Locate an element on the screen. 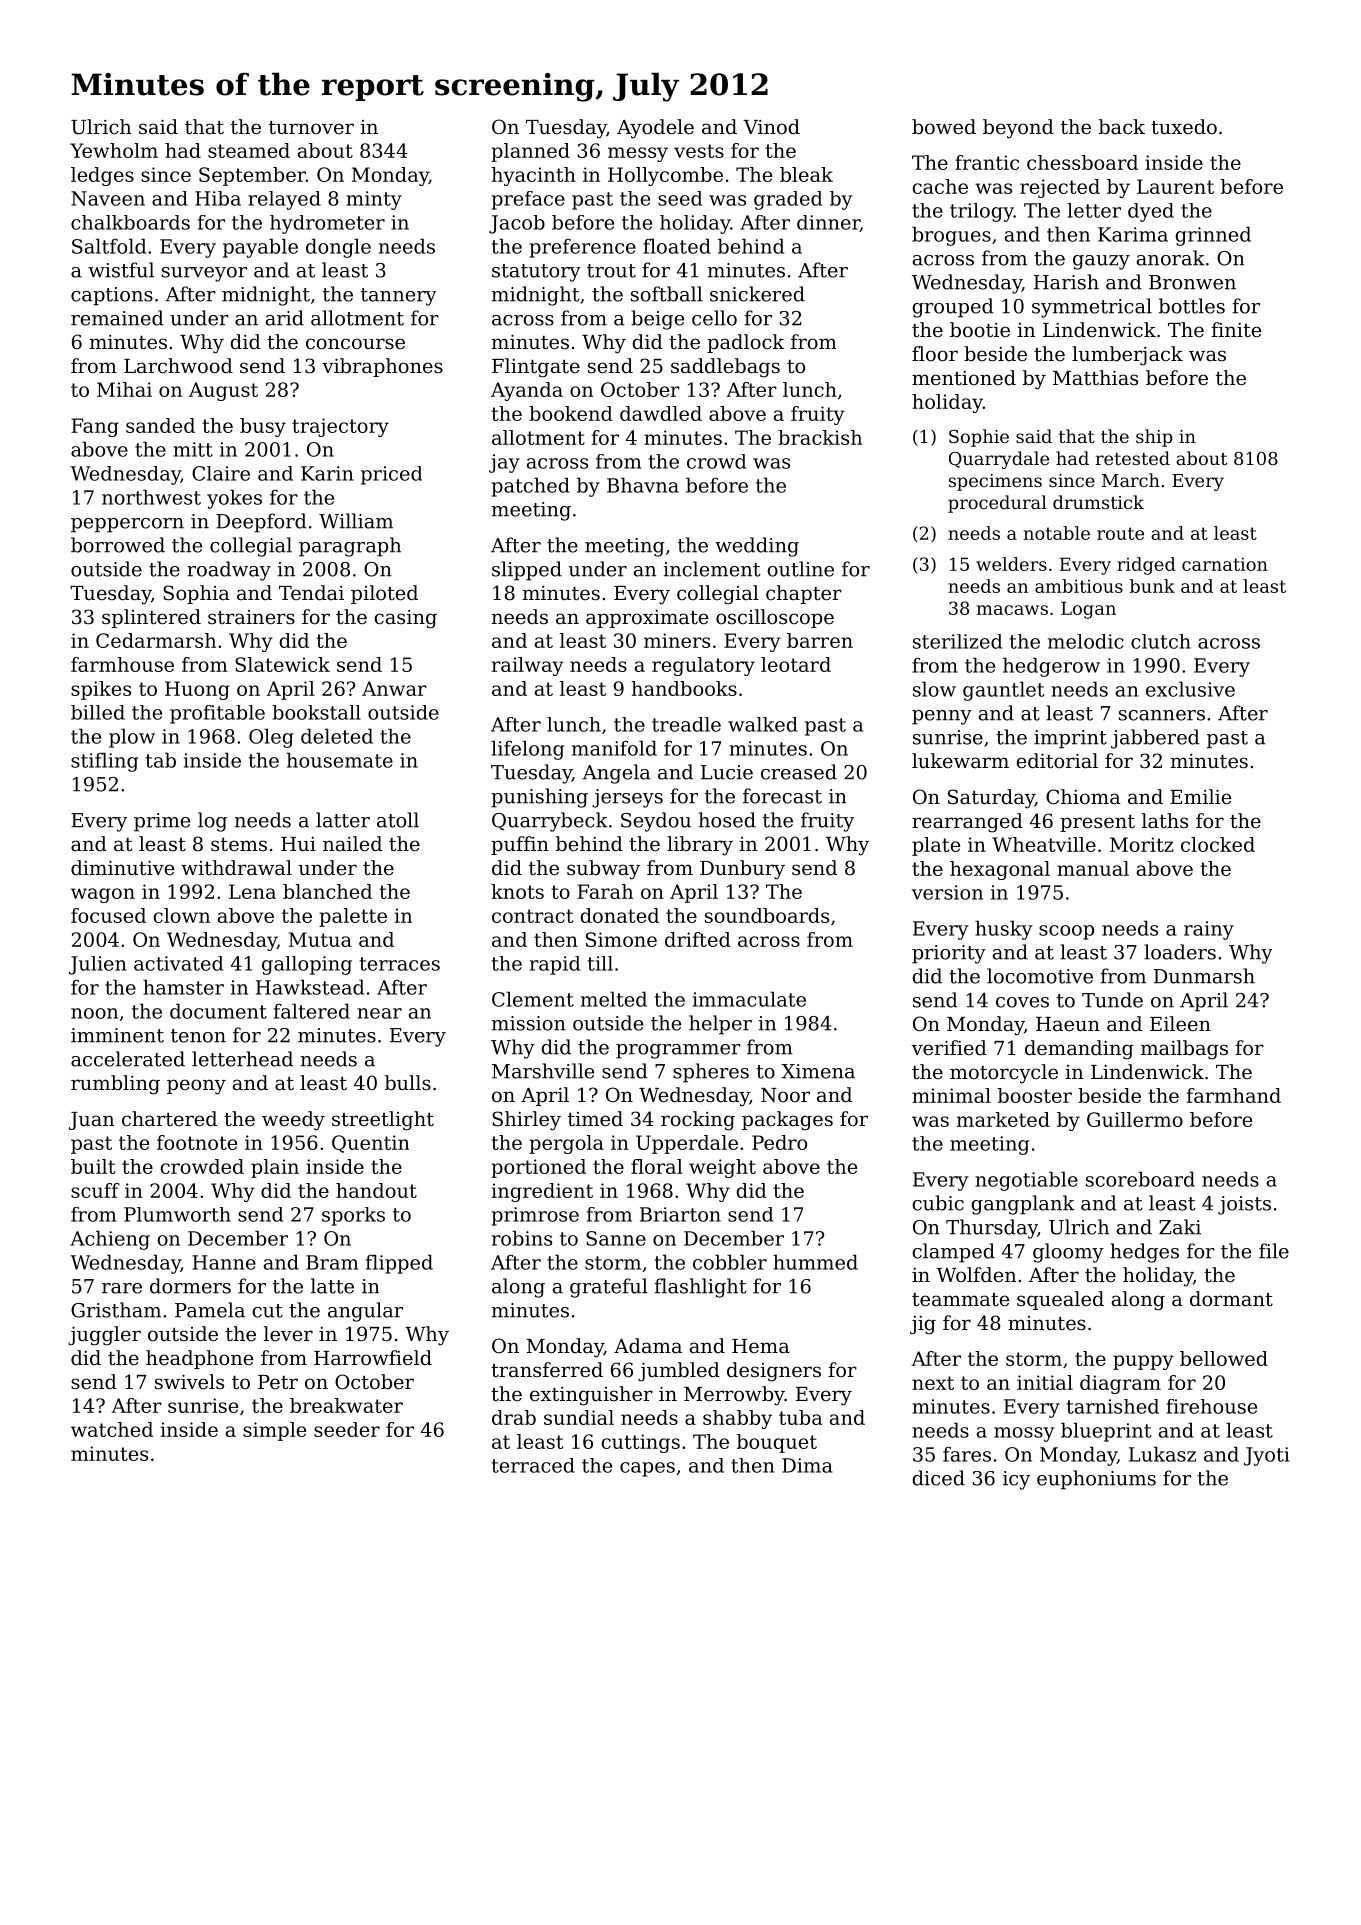 The height and width of the screenshot is (1925, 1361). Angela is located at coordinates (616, 774).
